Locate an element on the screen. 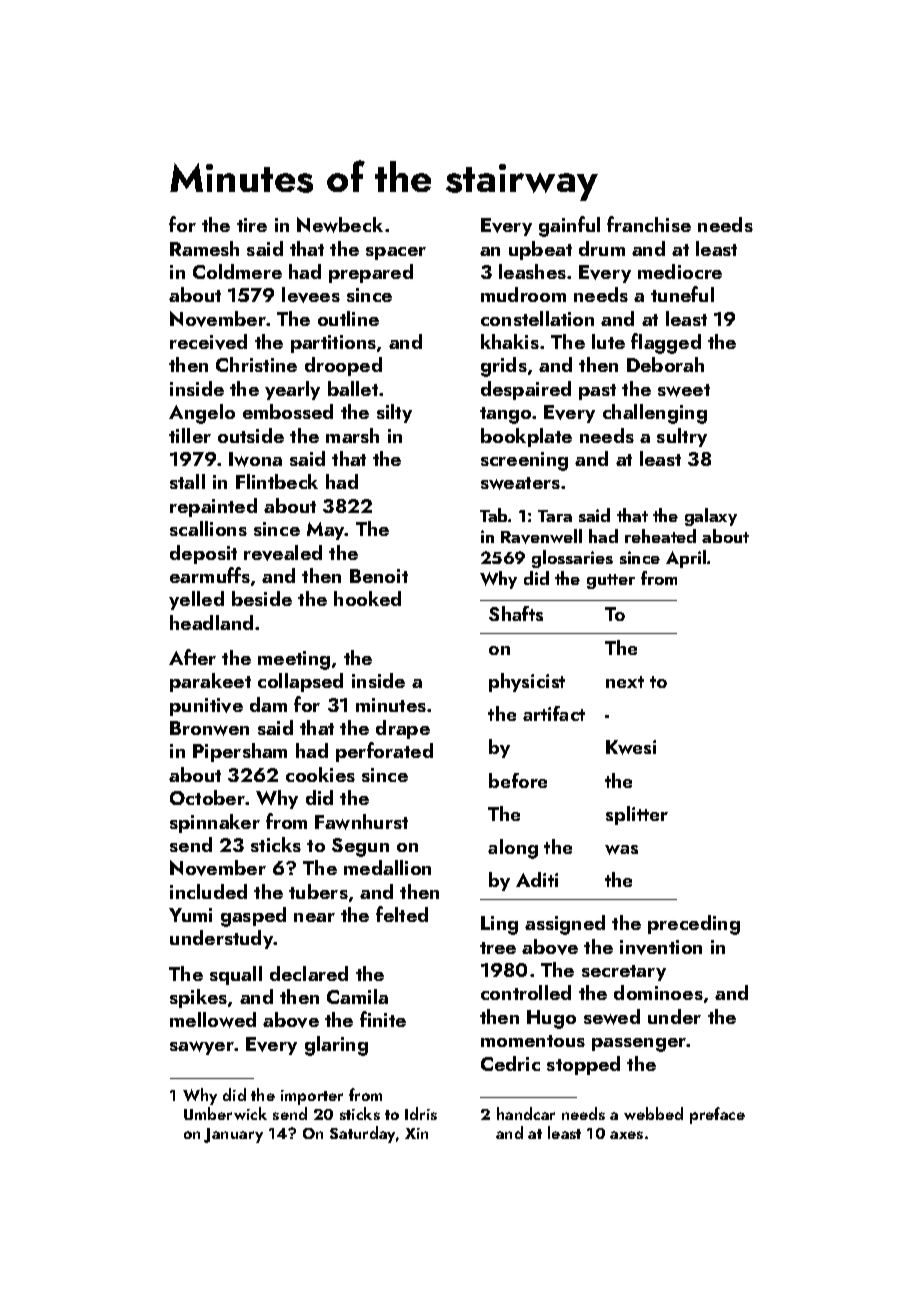  Cedric is located at coordinates (510, 1063).
